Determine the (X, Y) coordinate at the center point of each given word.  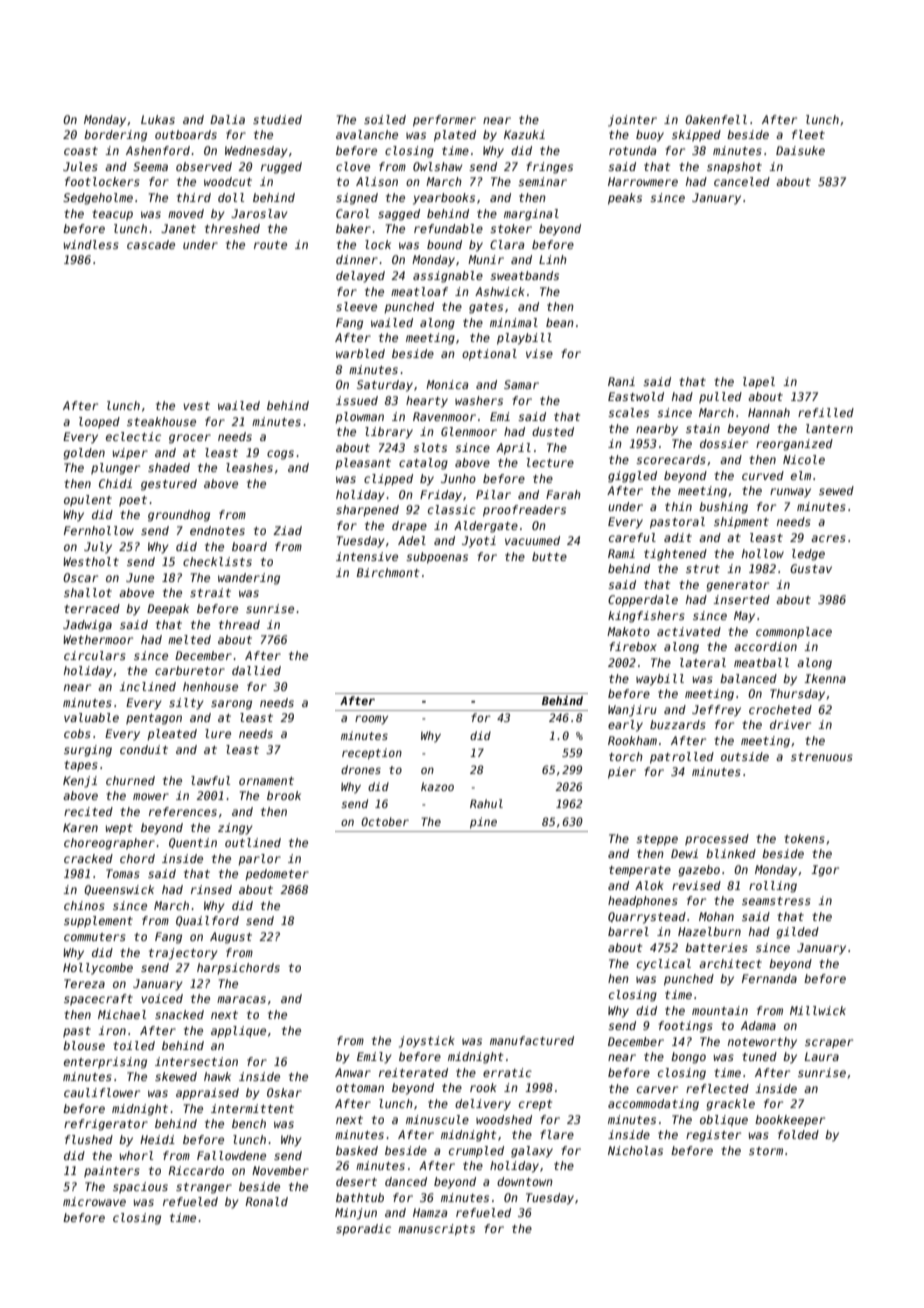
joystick (427, 1042)
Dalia (227, 119)
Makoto (628, 631)
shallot (88, 592)
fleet (808, 134)
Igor (825, 871)
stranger (204, 1188)
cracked (88, 858)
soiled (385, 119)
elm (801, 475)
